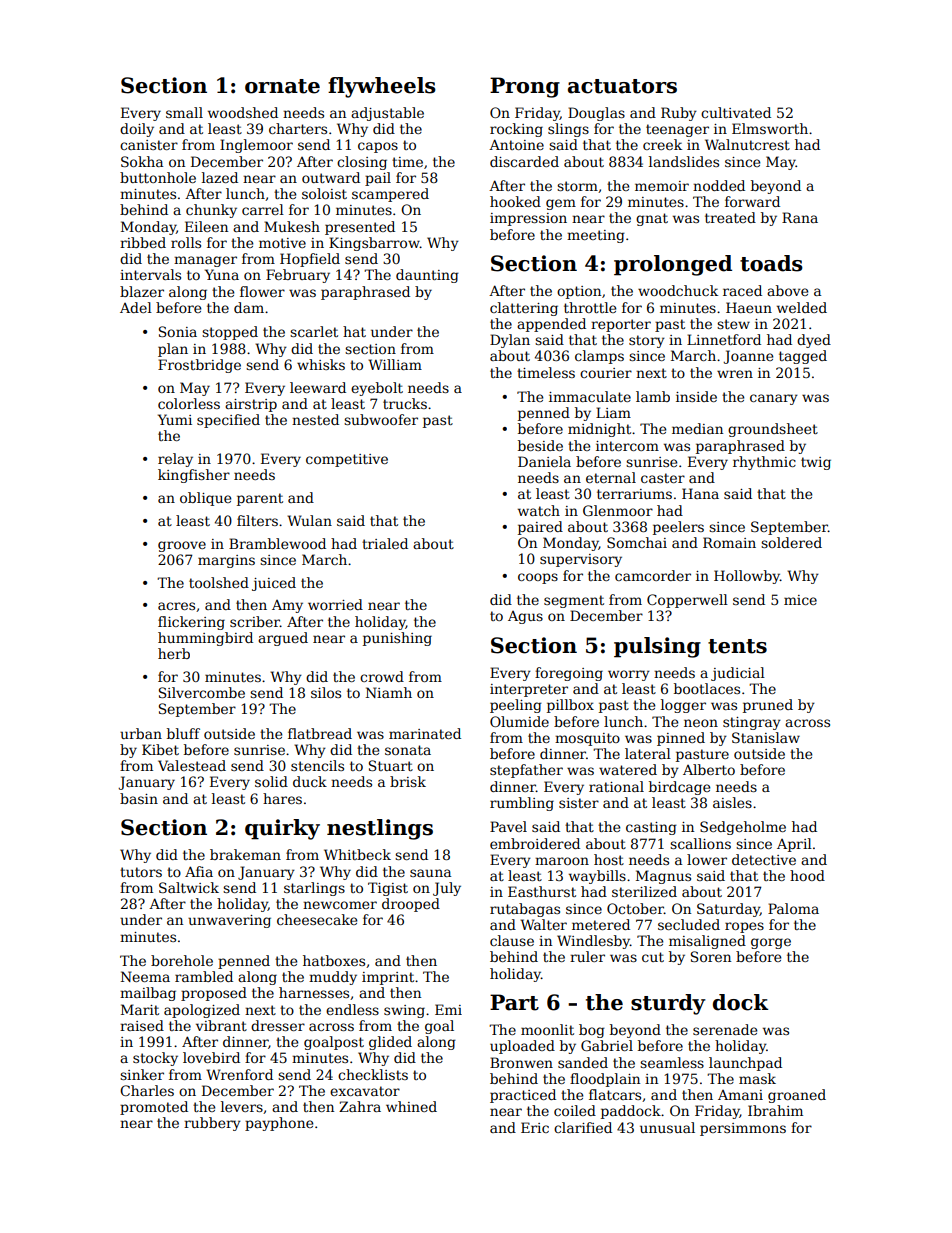 The width and height of the page is (952, 1233). Describe the element at coordinates (622, 86) in the page. I see `actuators` at that location.
